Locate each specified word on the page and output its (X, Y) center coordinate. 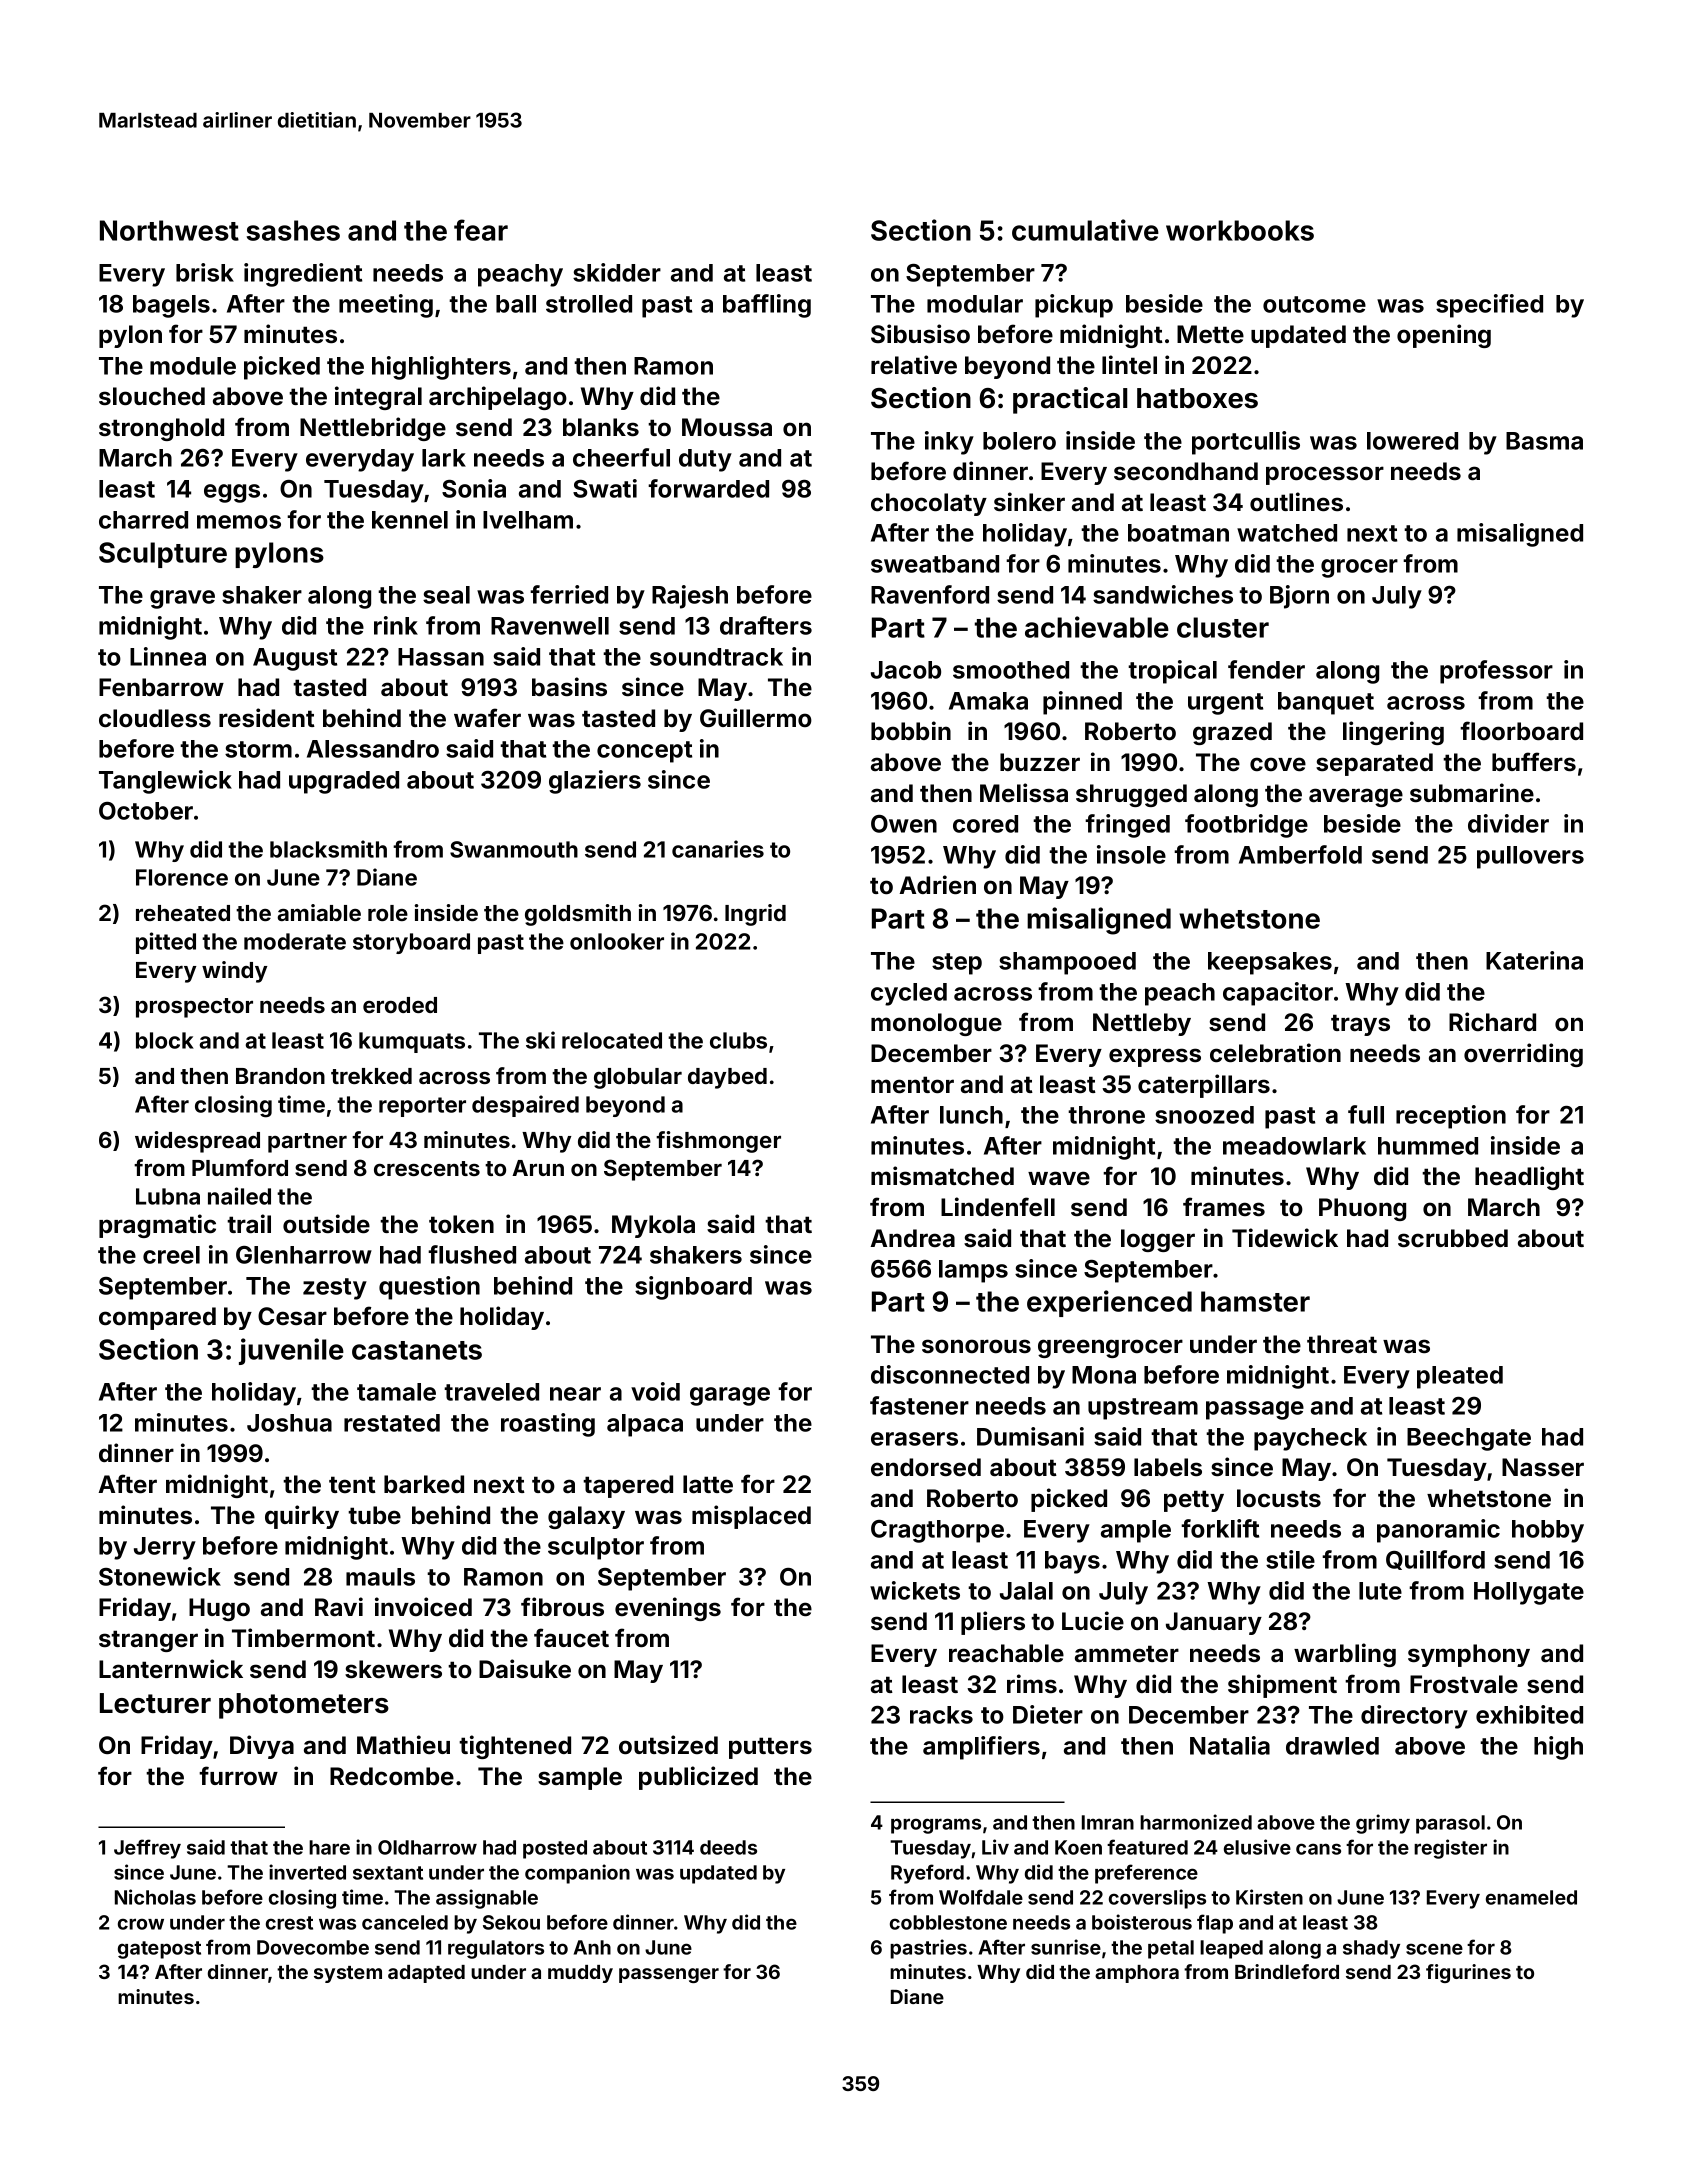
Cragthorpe (937, 1531)
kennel (410, 520)
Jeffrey (147, 1849)
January (1214, 1623)
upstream (1143, 1409)
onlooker (617, 941)
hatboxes (1197, 398)
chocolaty (929, 504)
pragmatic (157, 1226)
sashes (293, 230)
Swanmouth (514, 849)
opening (1444, 336)
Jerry (165, 1548)
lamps (973, 1271)
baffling (767, 306)
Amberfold (1300, 854)
